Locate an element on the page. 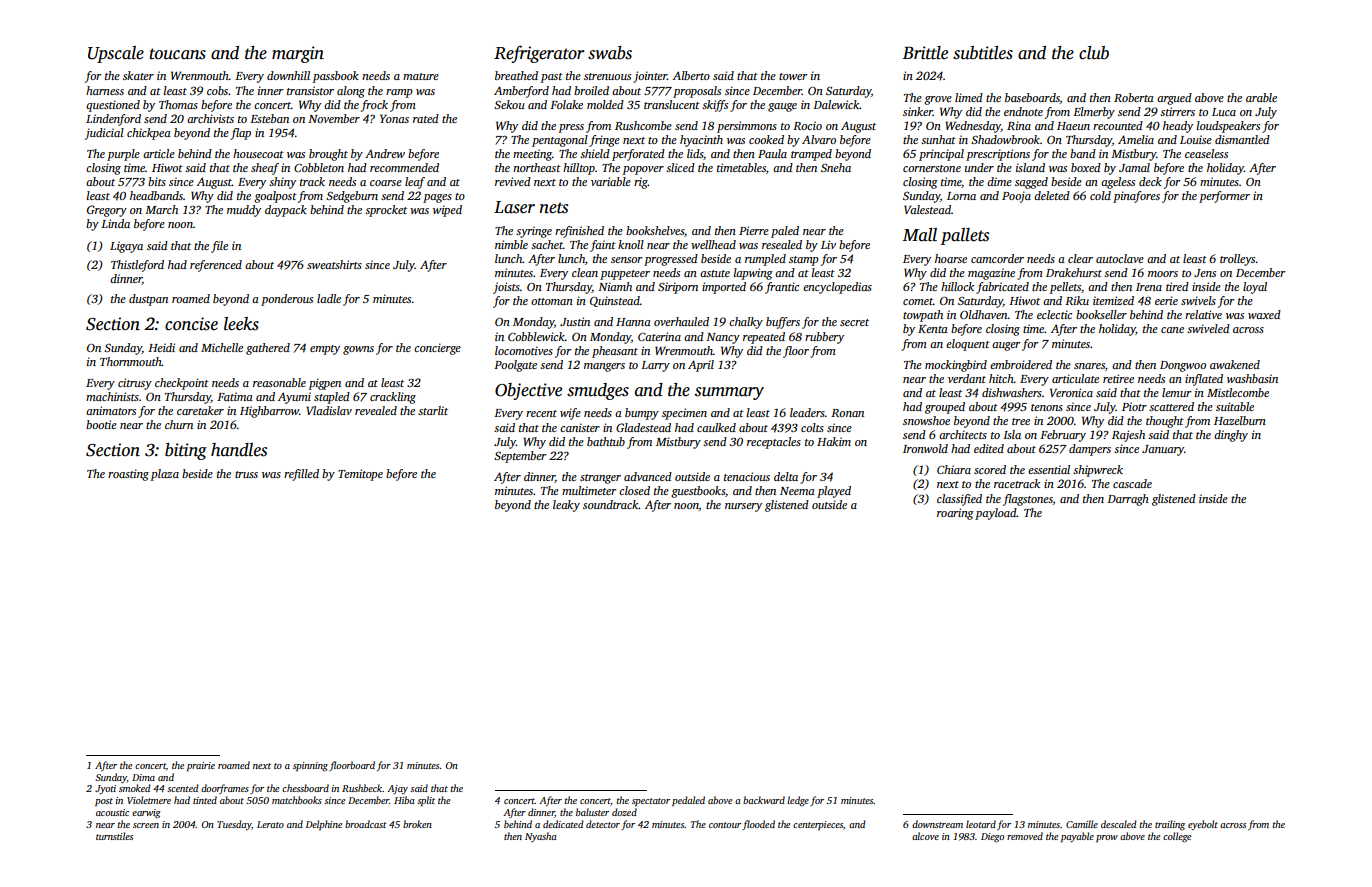 The height and width of the page is (887, 1372). gauge is located at coordinates (782, 107).
